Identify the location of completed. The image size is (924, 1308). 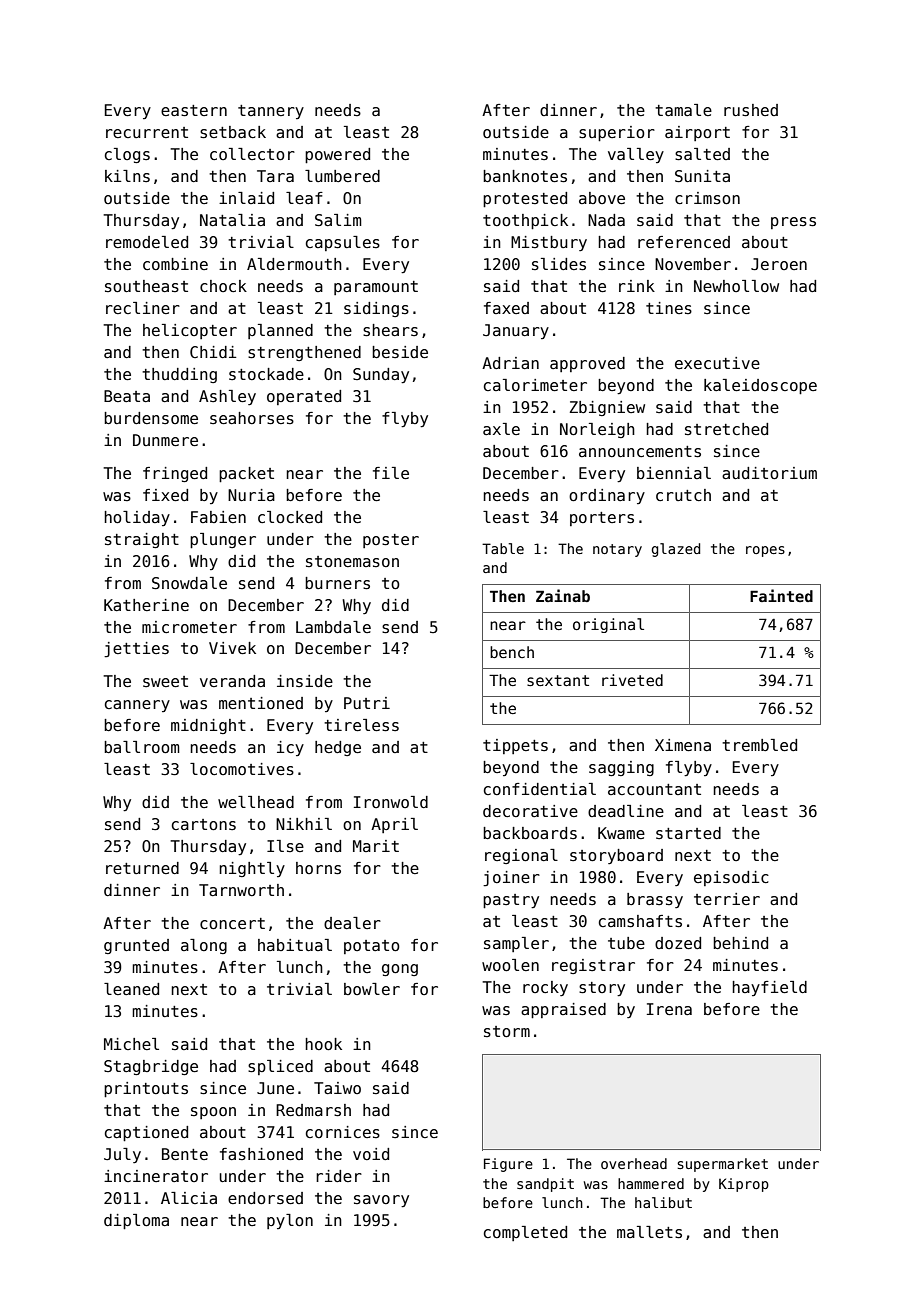
(525, 1233).
